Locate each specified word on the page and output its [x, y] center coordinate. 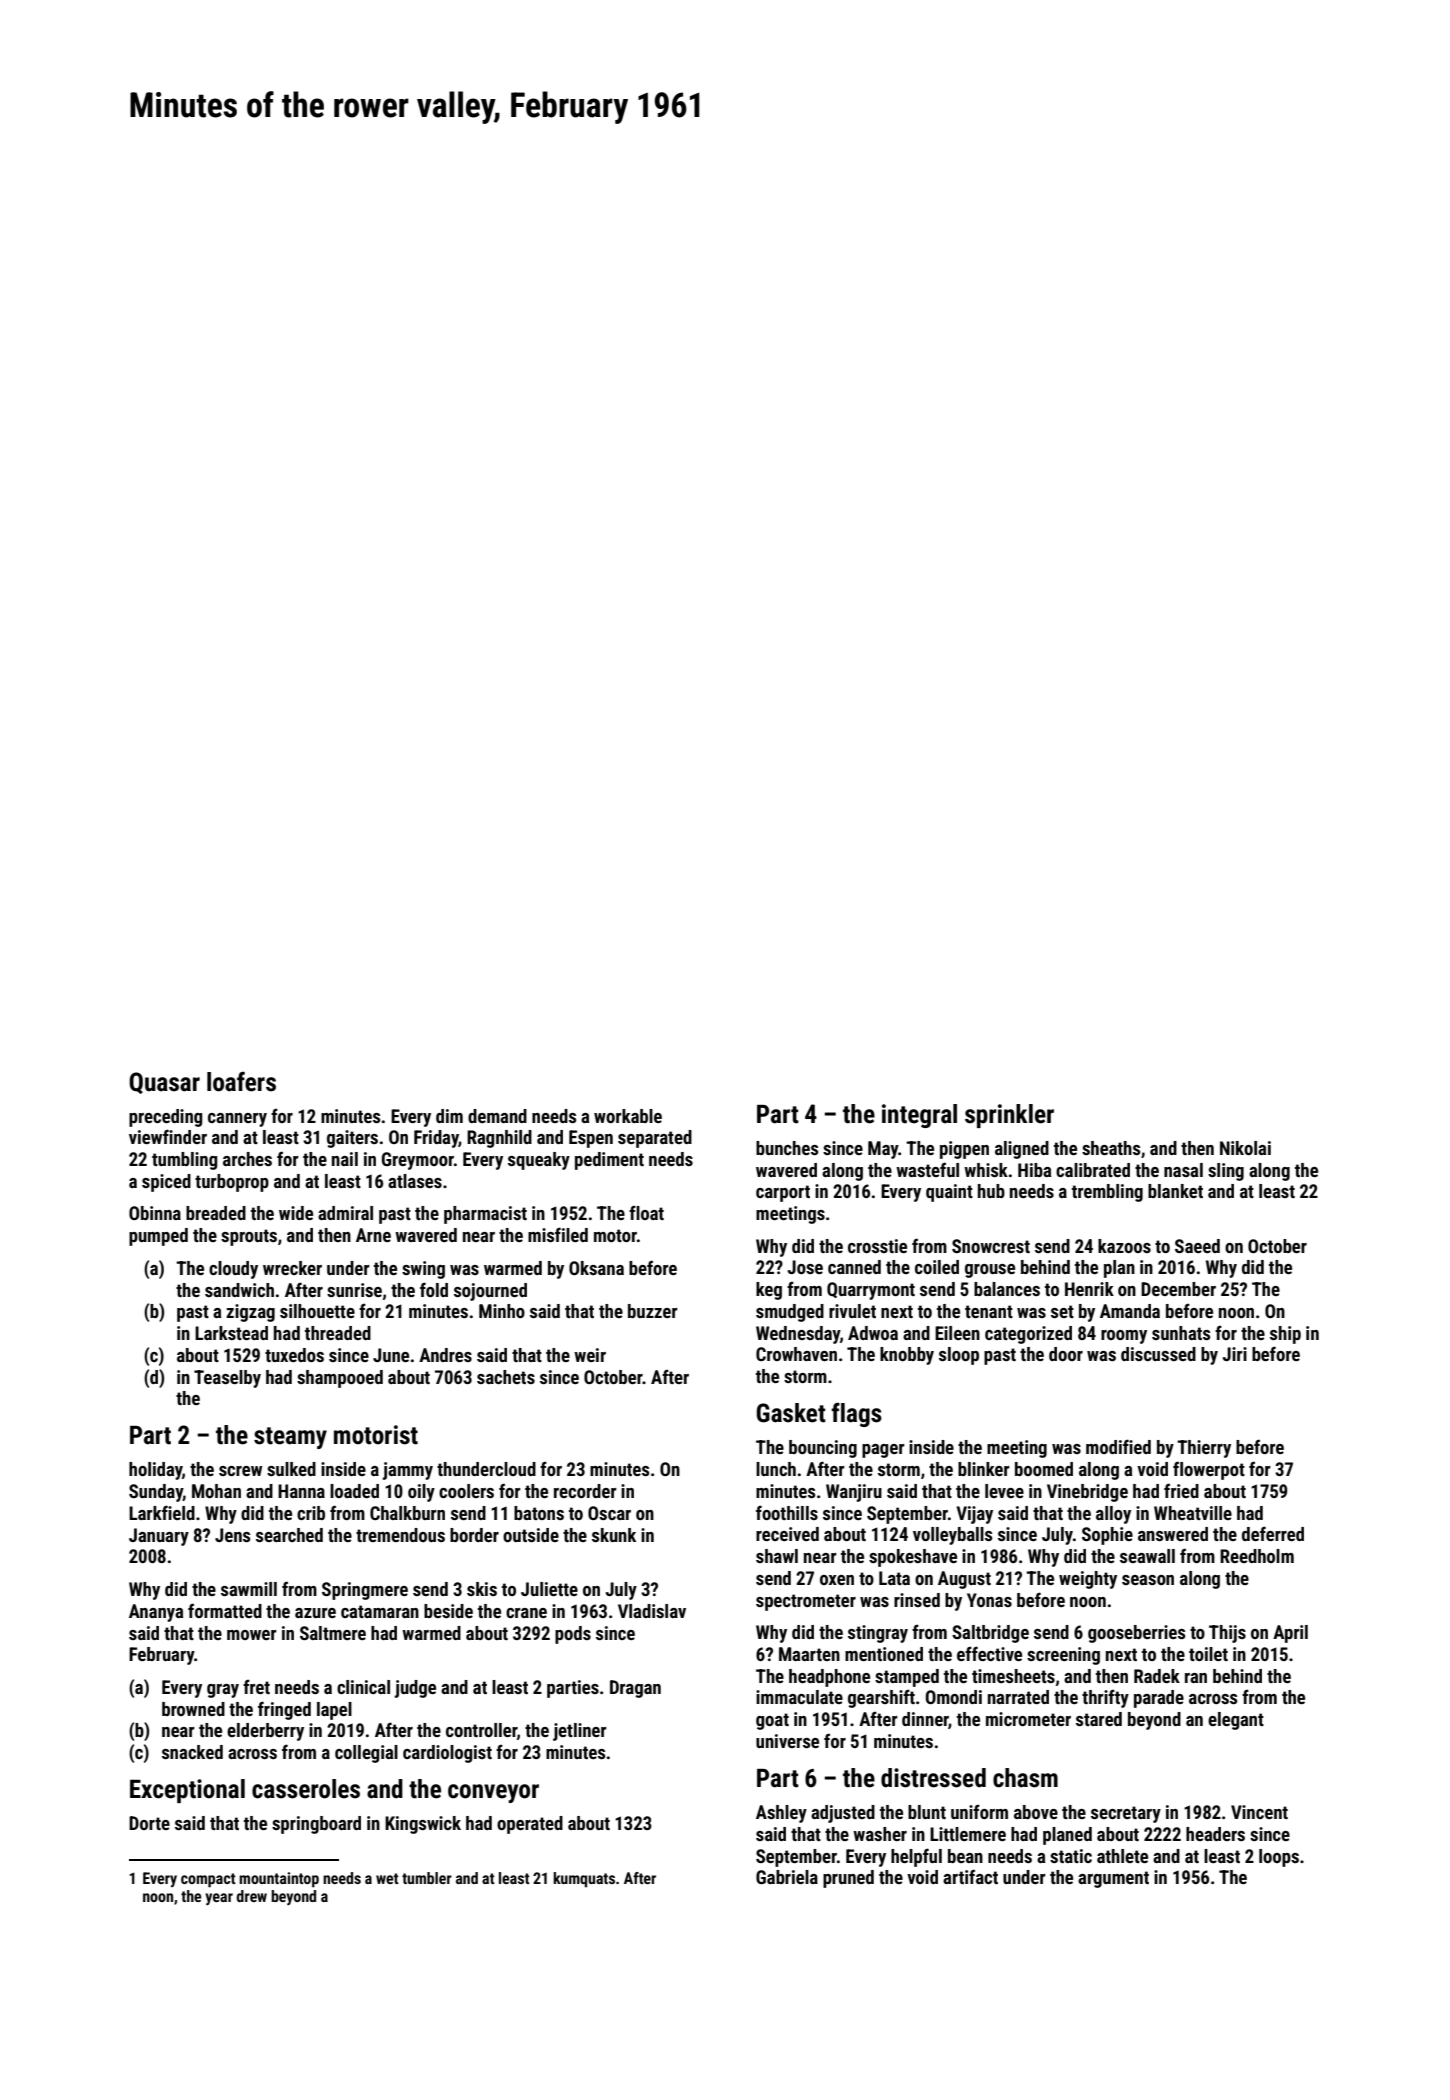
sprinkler [1009, 1116]
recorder [585, 1491]
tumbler [427, 1878]
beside [448, 1611]
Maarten [809, 1654]
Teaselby [227, 1379]
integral [919, 1116]
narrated [1018, 1697]
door [1066, 1354]
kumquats [584, 1879]
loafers [241, 1081]
